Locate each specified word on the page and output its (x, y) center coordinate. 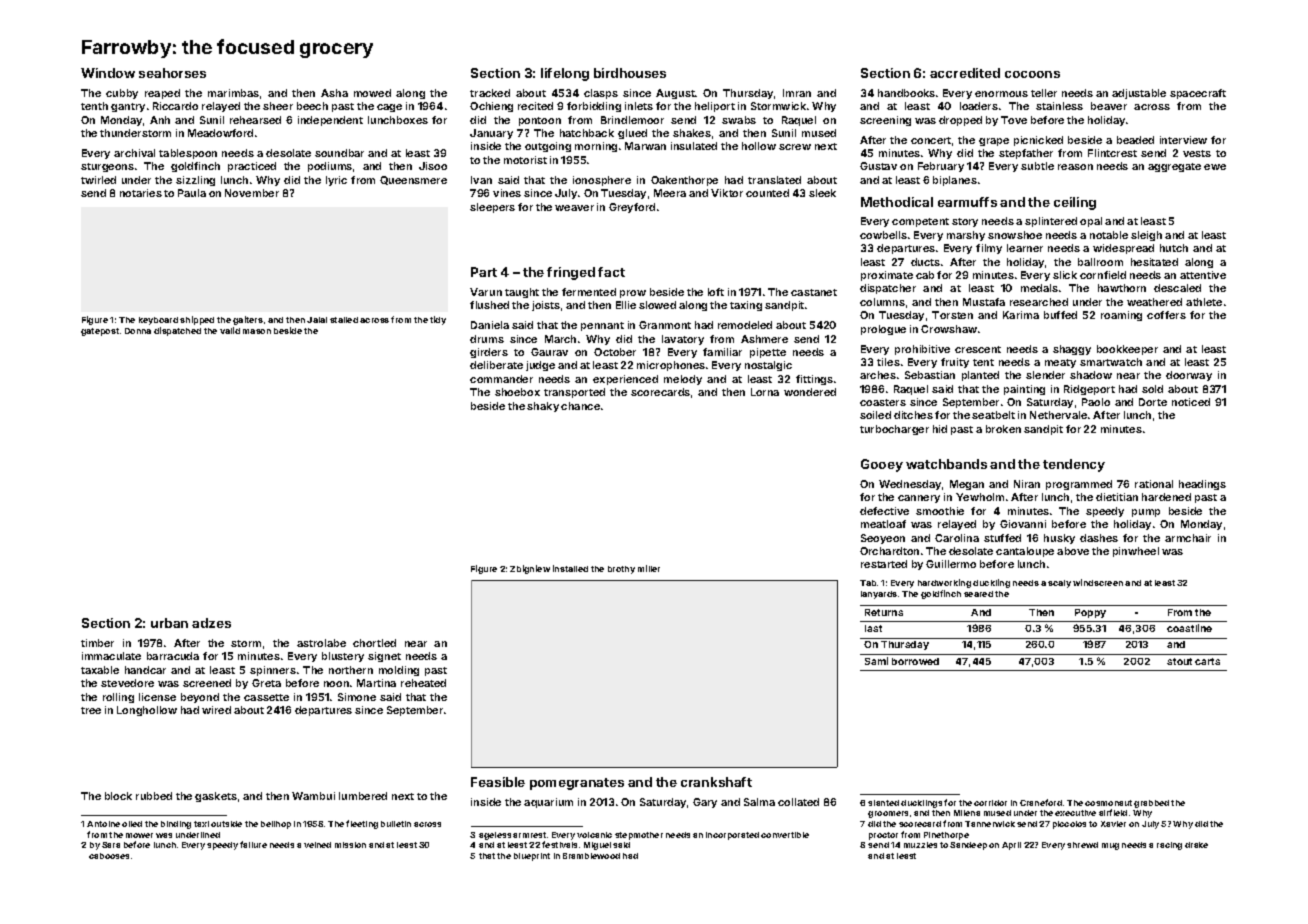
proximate (887, 276)
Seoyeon (883, 539)
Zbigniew (530, 569)
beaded (1135, 140)
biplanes (955, 181)
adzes (211, 623)
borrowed (915, 661)
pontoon (540, 121)
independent (330, 121)
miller (649, 568)
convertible (785, 835)
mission (350, 845)
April (1011, 846)
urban (169, 623)
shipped (197, 320)
